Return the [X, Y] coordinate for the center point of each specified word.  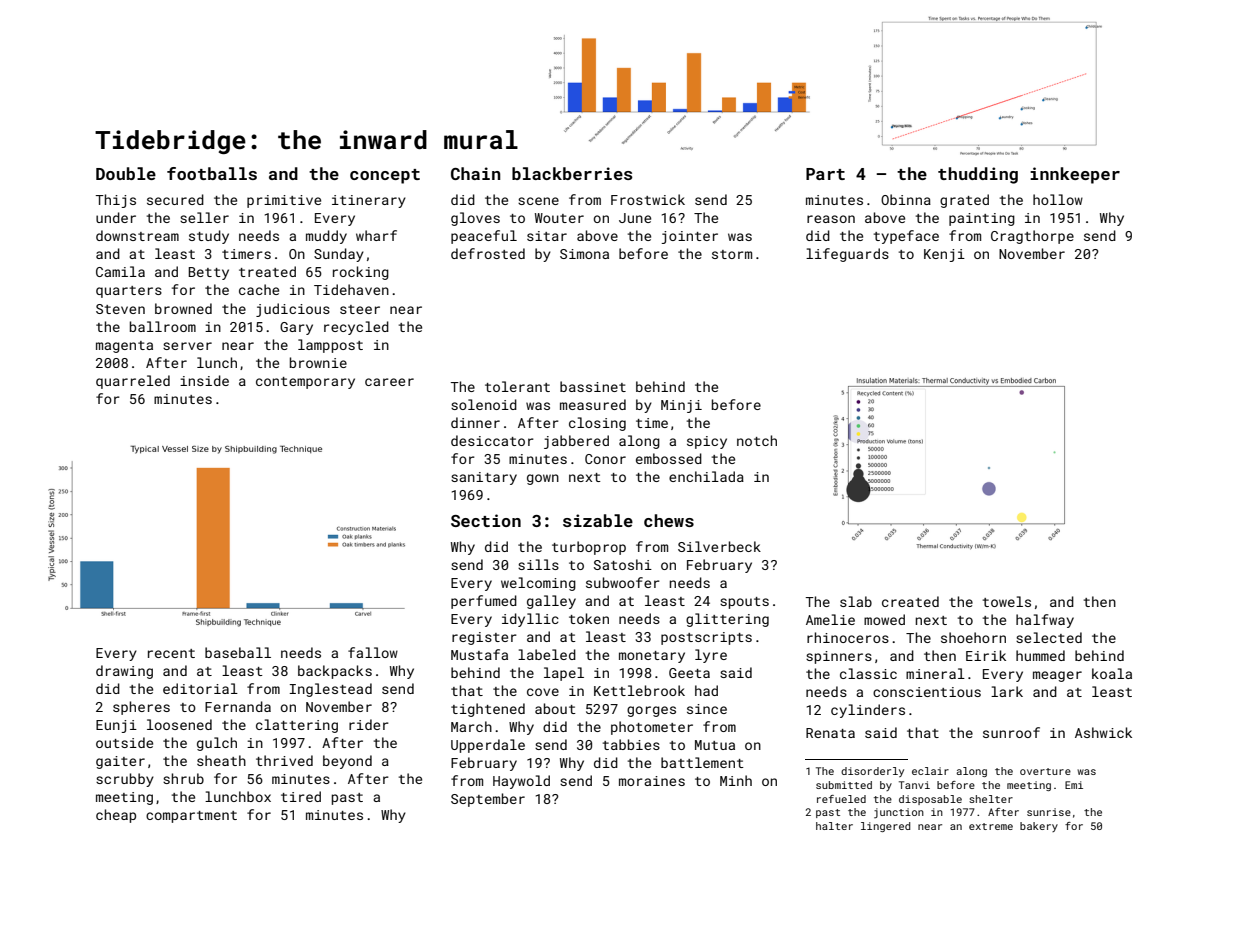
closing [597, 424]
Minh [736, 780]
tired [301, 796]
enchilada [706, 476]
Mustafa [479, 654]
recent [171, 653]
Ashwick [1103, 732]
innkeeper [1075, 175]
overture [1045, 771]
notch [757, 440]
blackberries [572, 173]
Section [486, 520]
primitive [284, 201]
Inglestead [331, 690]
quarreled [133, 382]
